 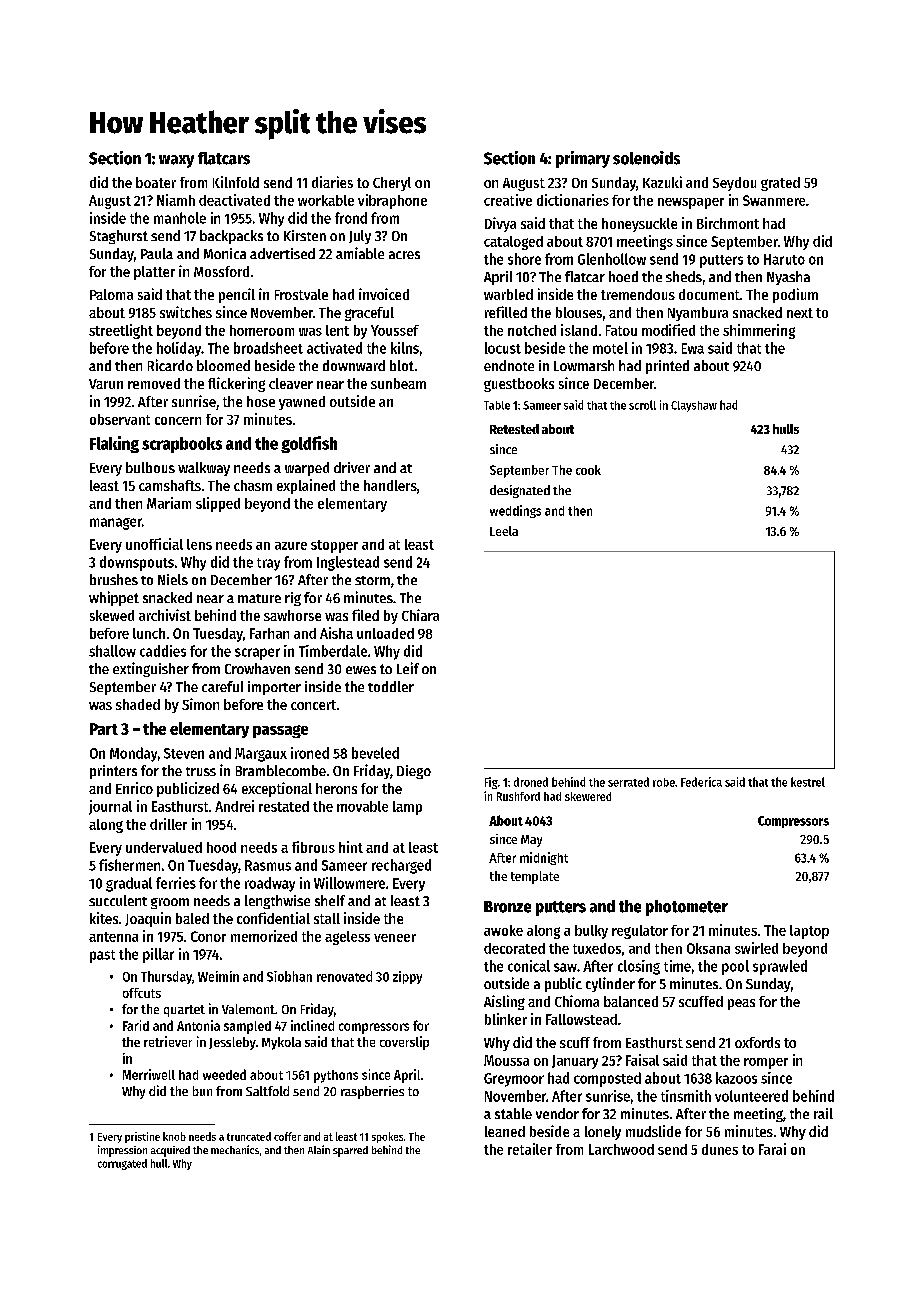 What do you see at coordinates (176, 161) in the screenshot?
I see `waxy` at bounding box center [176, 161].
